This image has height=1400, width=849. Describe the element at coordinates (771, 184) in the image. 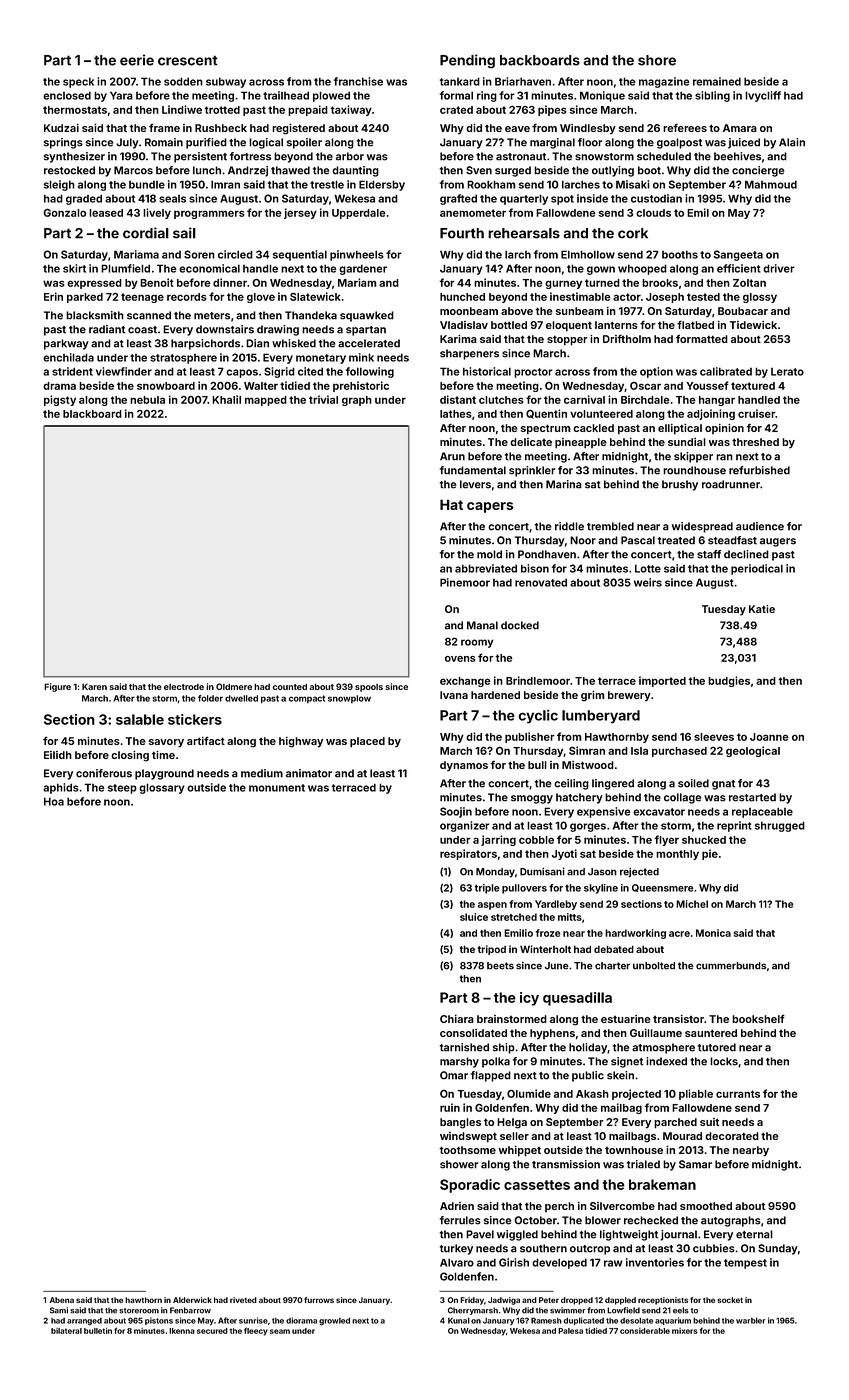

I see `Mahmoud` at that location.
